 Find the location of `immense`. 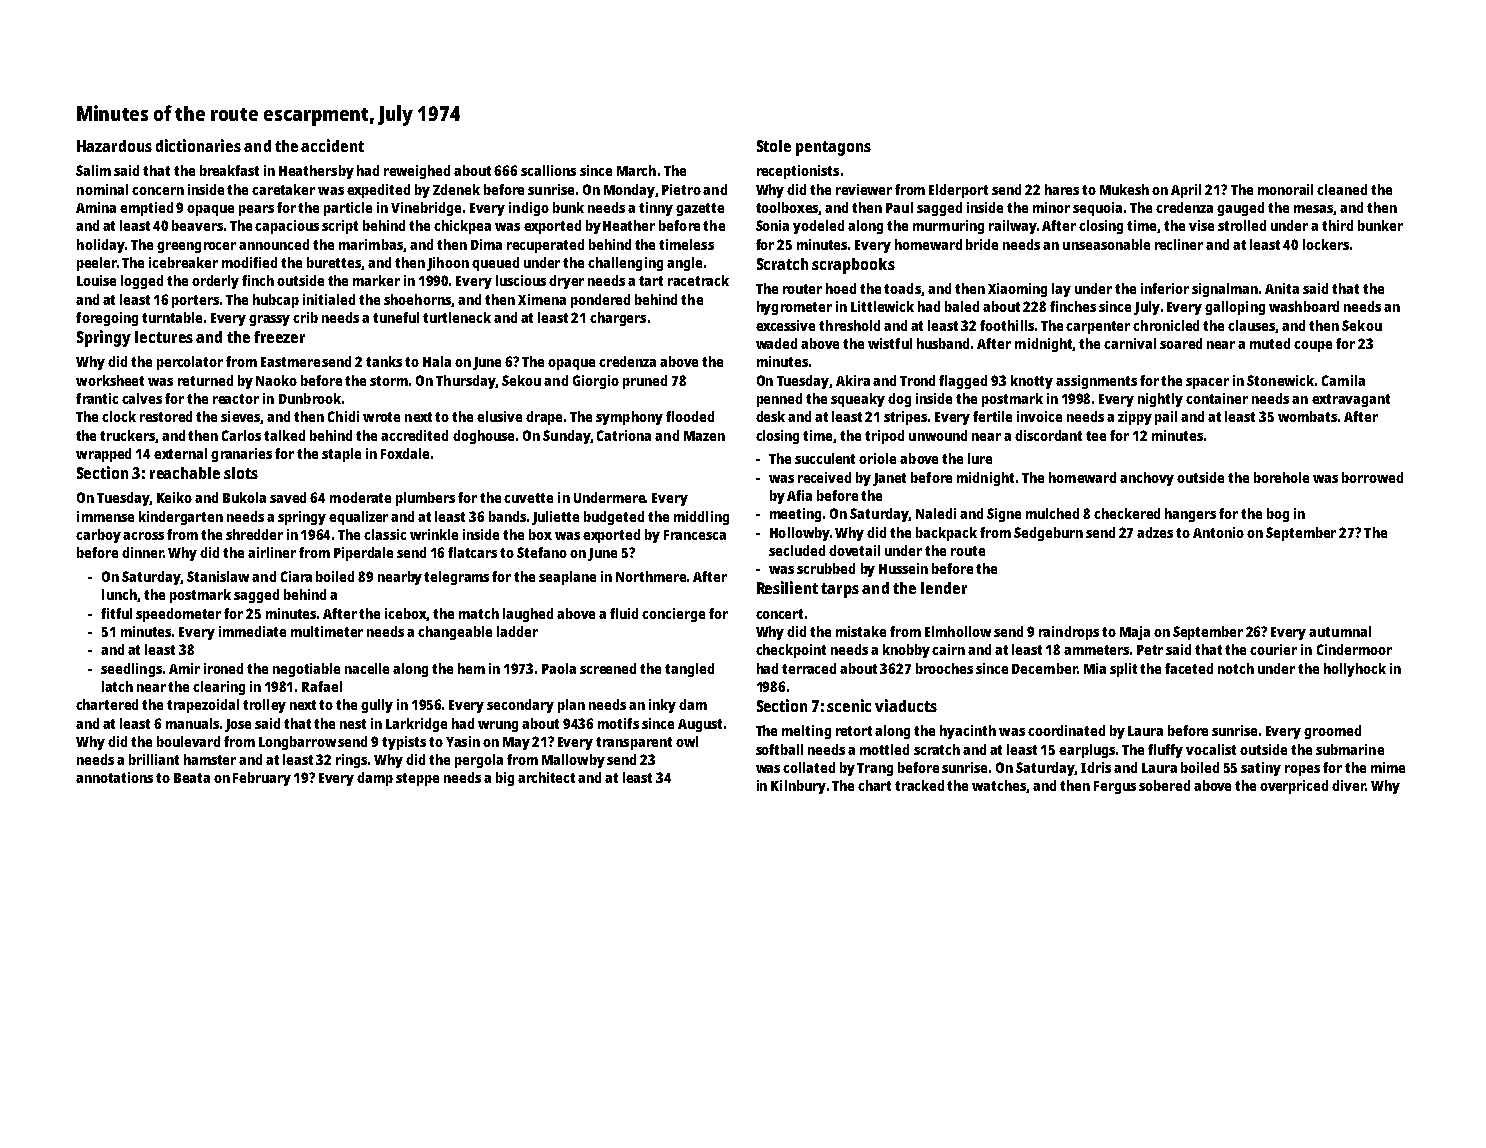

immense is located at coordinates (105, 516).
